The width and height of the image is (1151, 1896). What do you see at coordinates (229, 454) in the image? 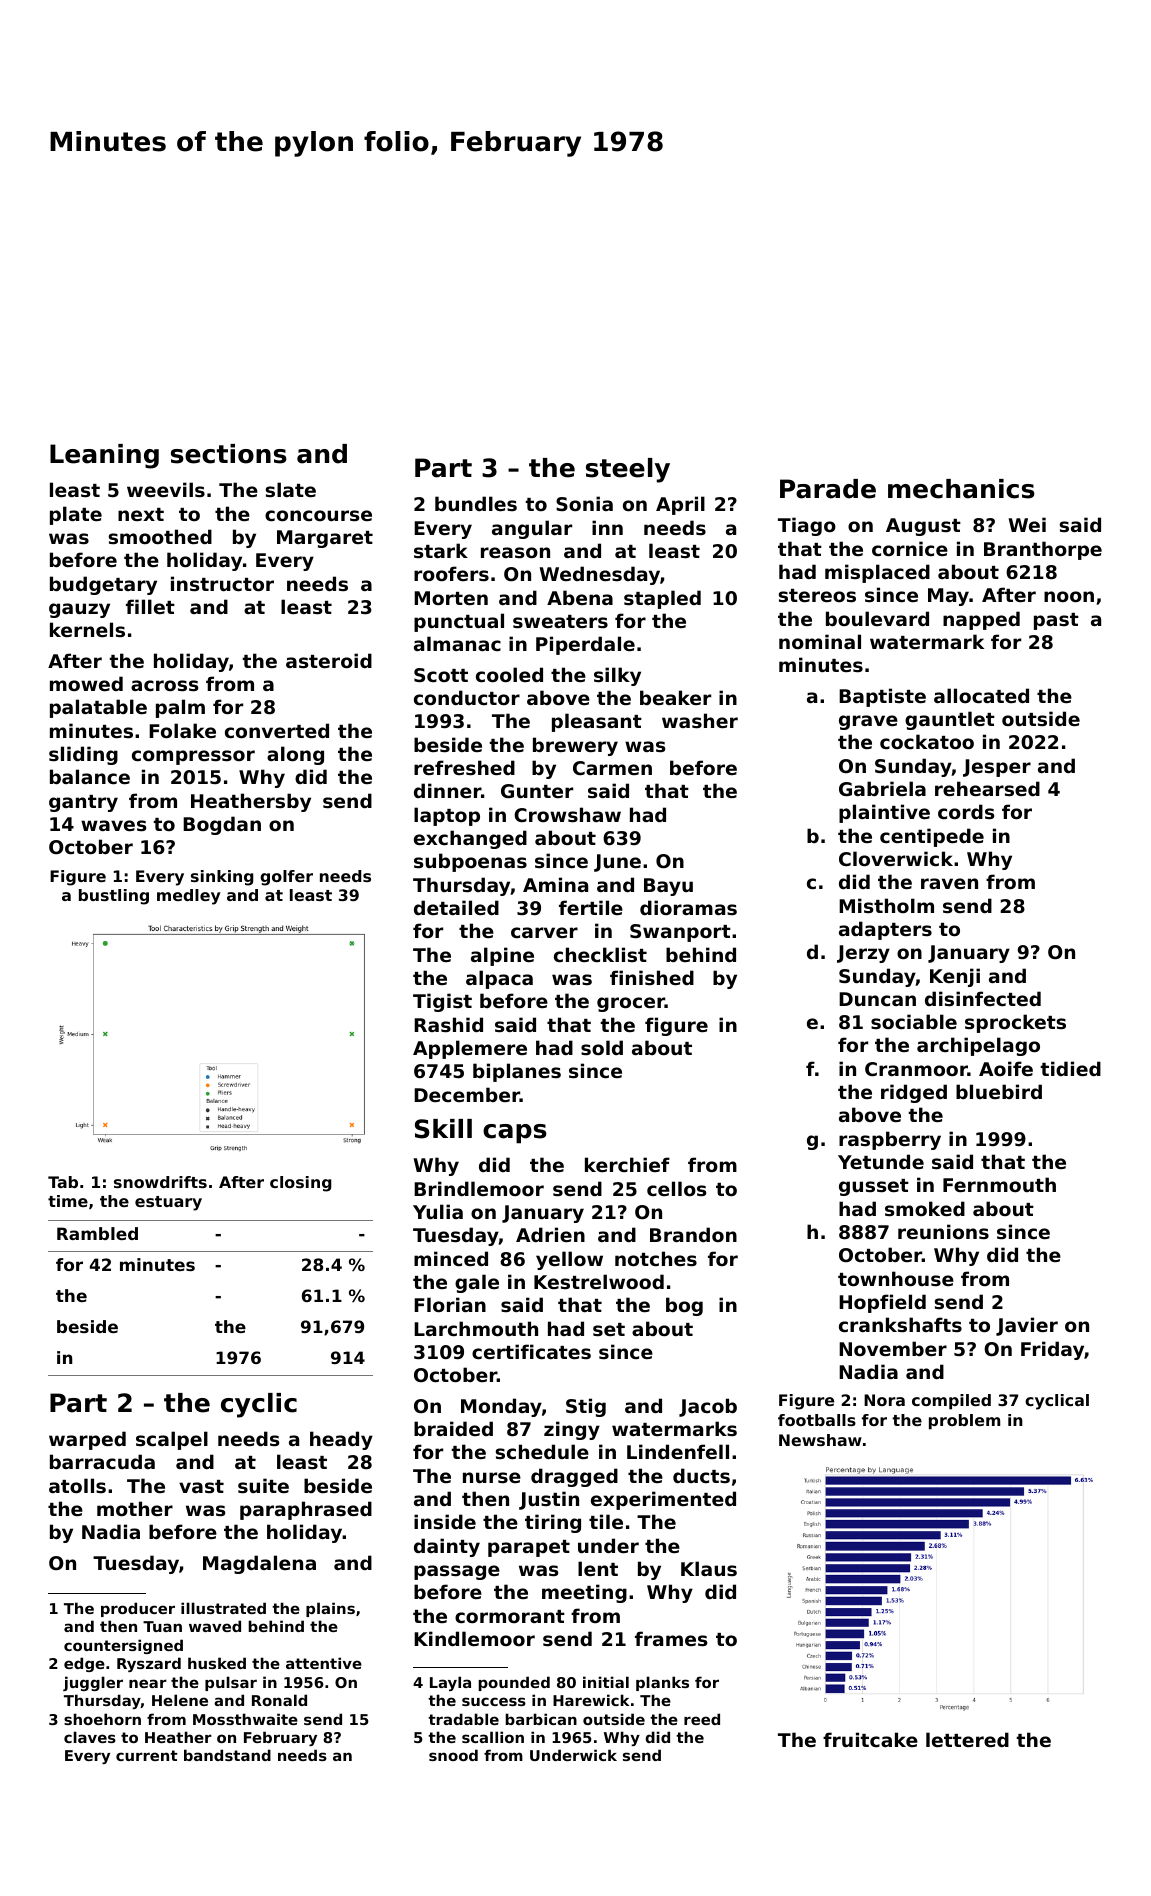
I see `sections` at bounding box center [229, 454].
